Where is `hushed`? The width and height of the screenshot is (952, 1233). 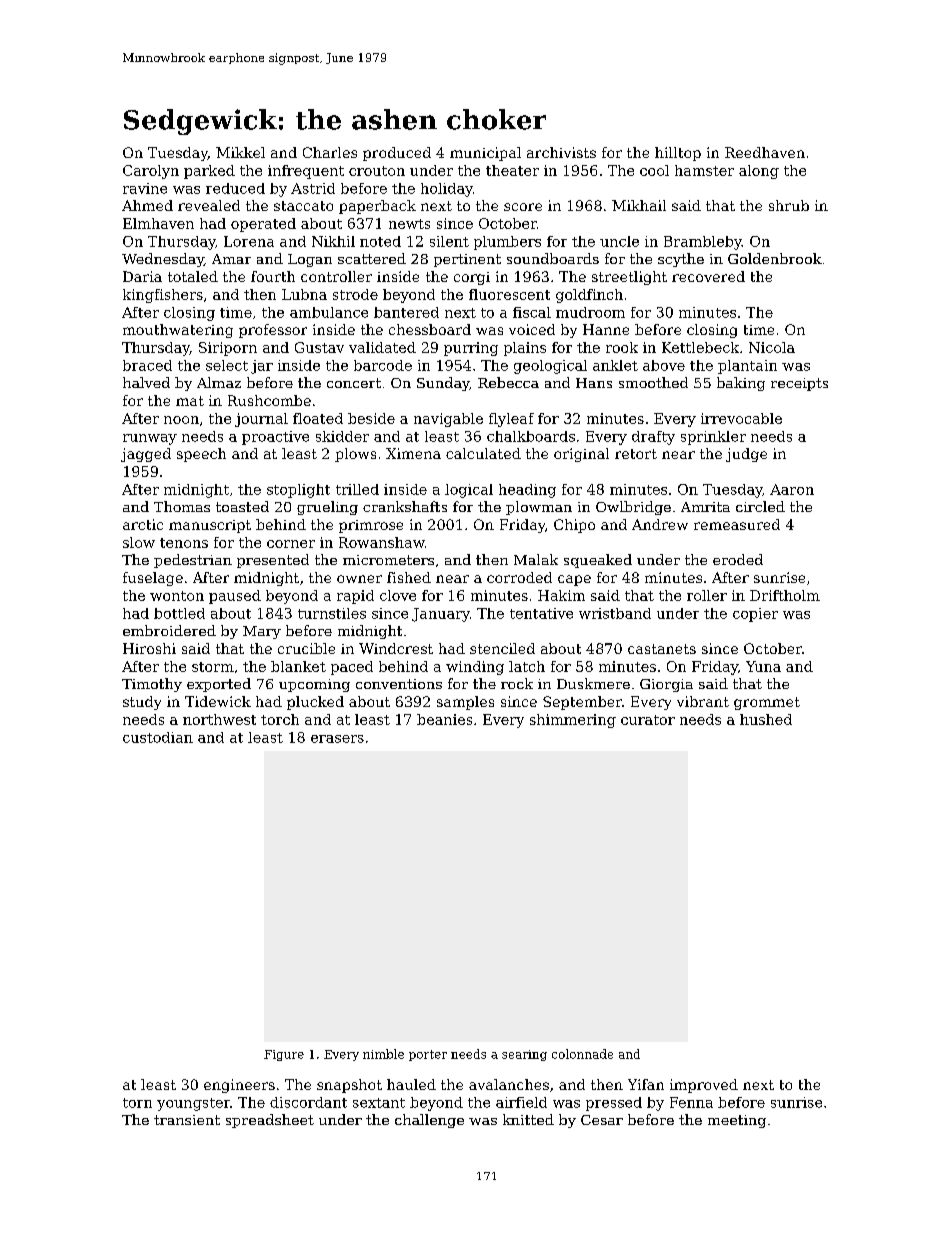
hushed is located at coordinates (766, 719).
